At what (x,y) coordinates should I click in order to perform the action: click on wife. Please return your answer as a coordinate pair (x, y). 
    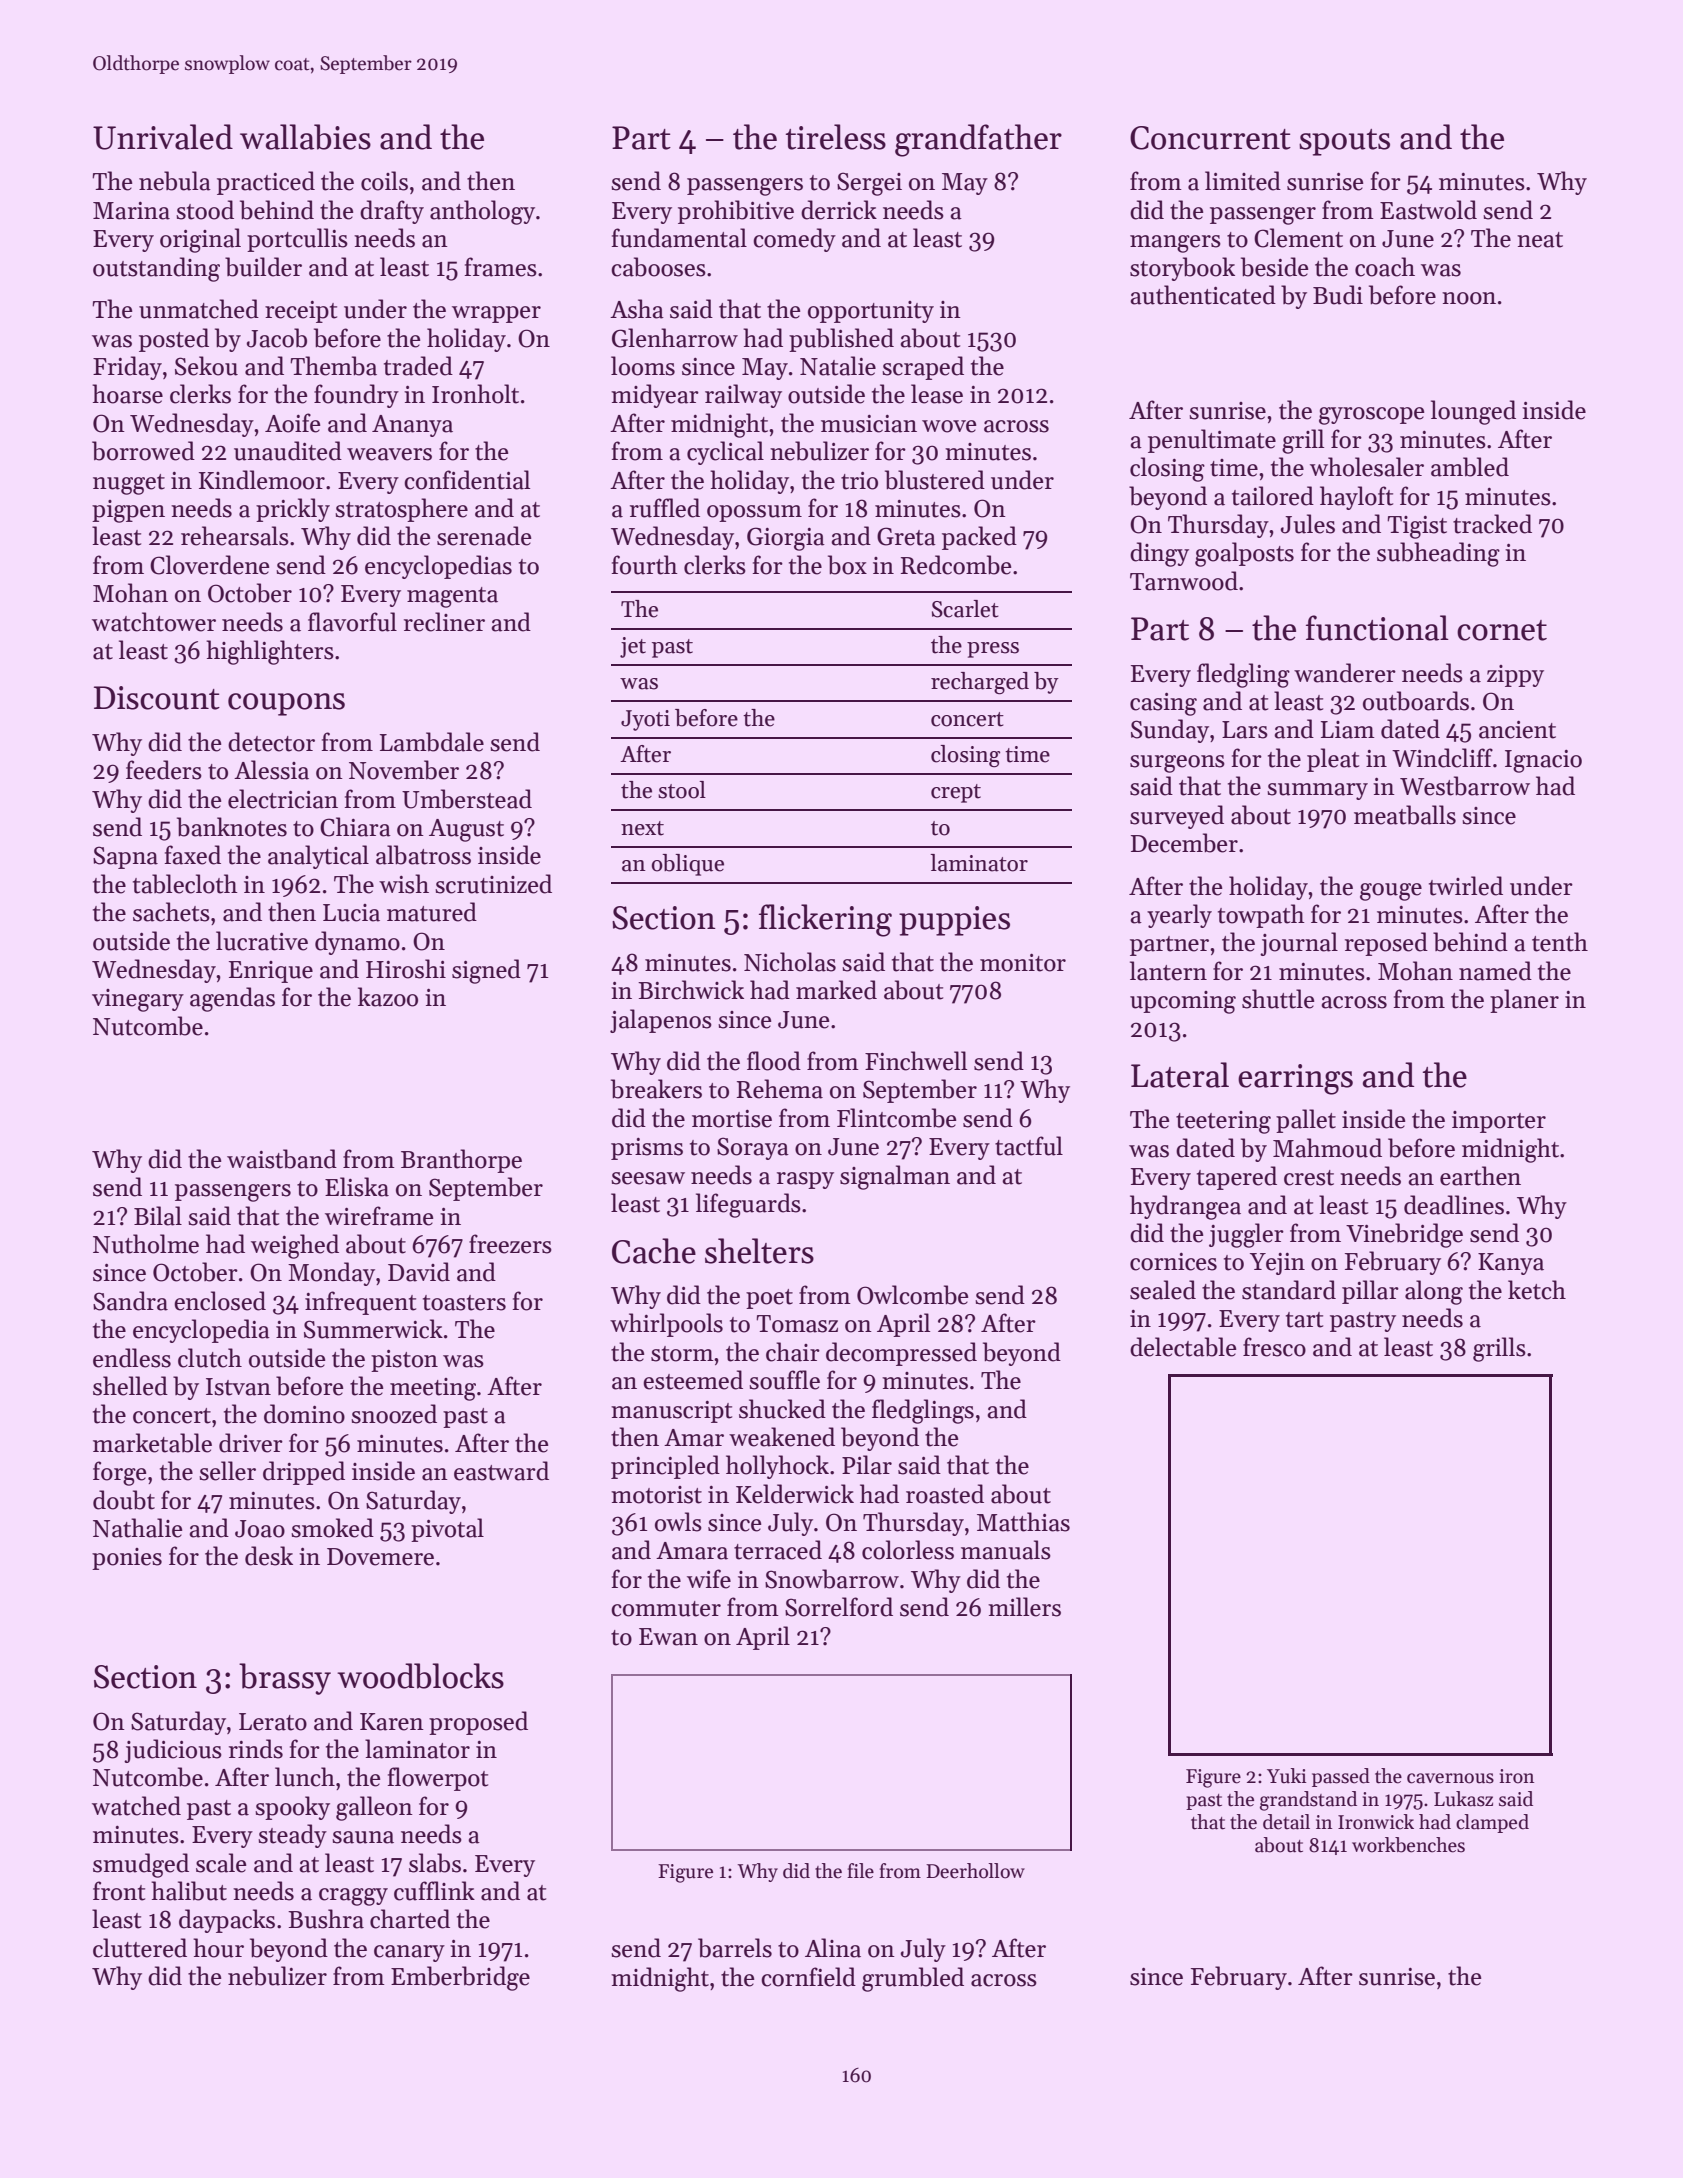
    Looking at the image, I should click on (709, 1579).
